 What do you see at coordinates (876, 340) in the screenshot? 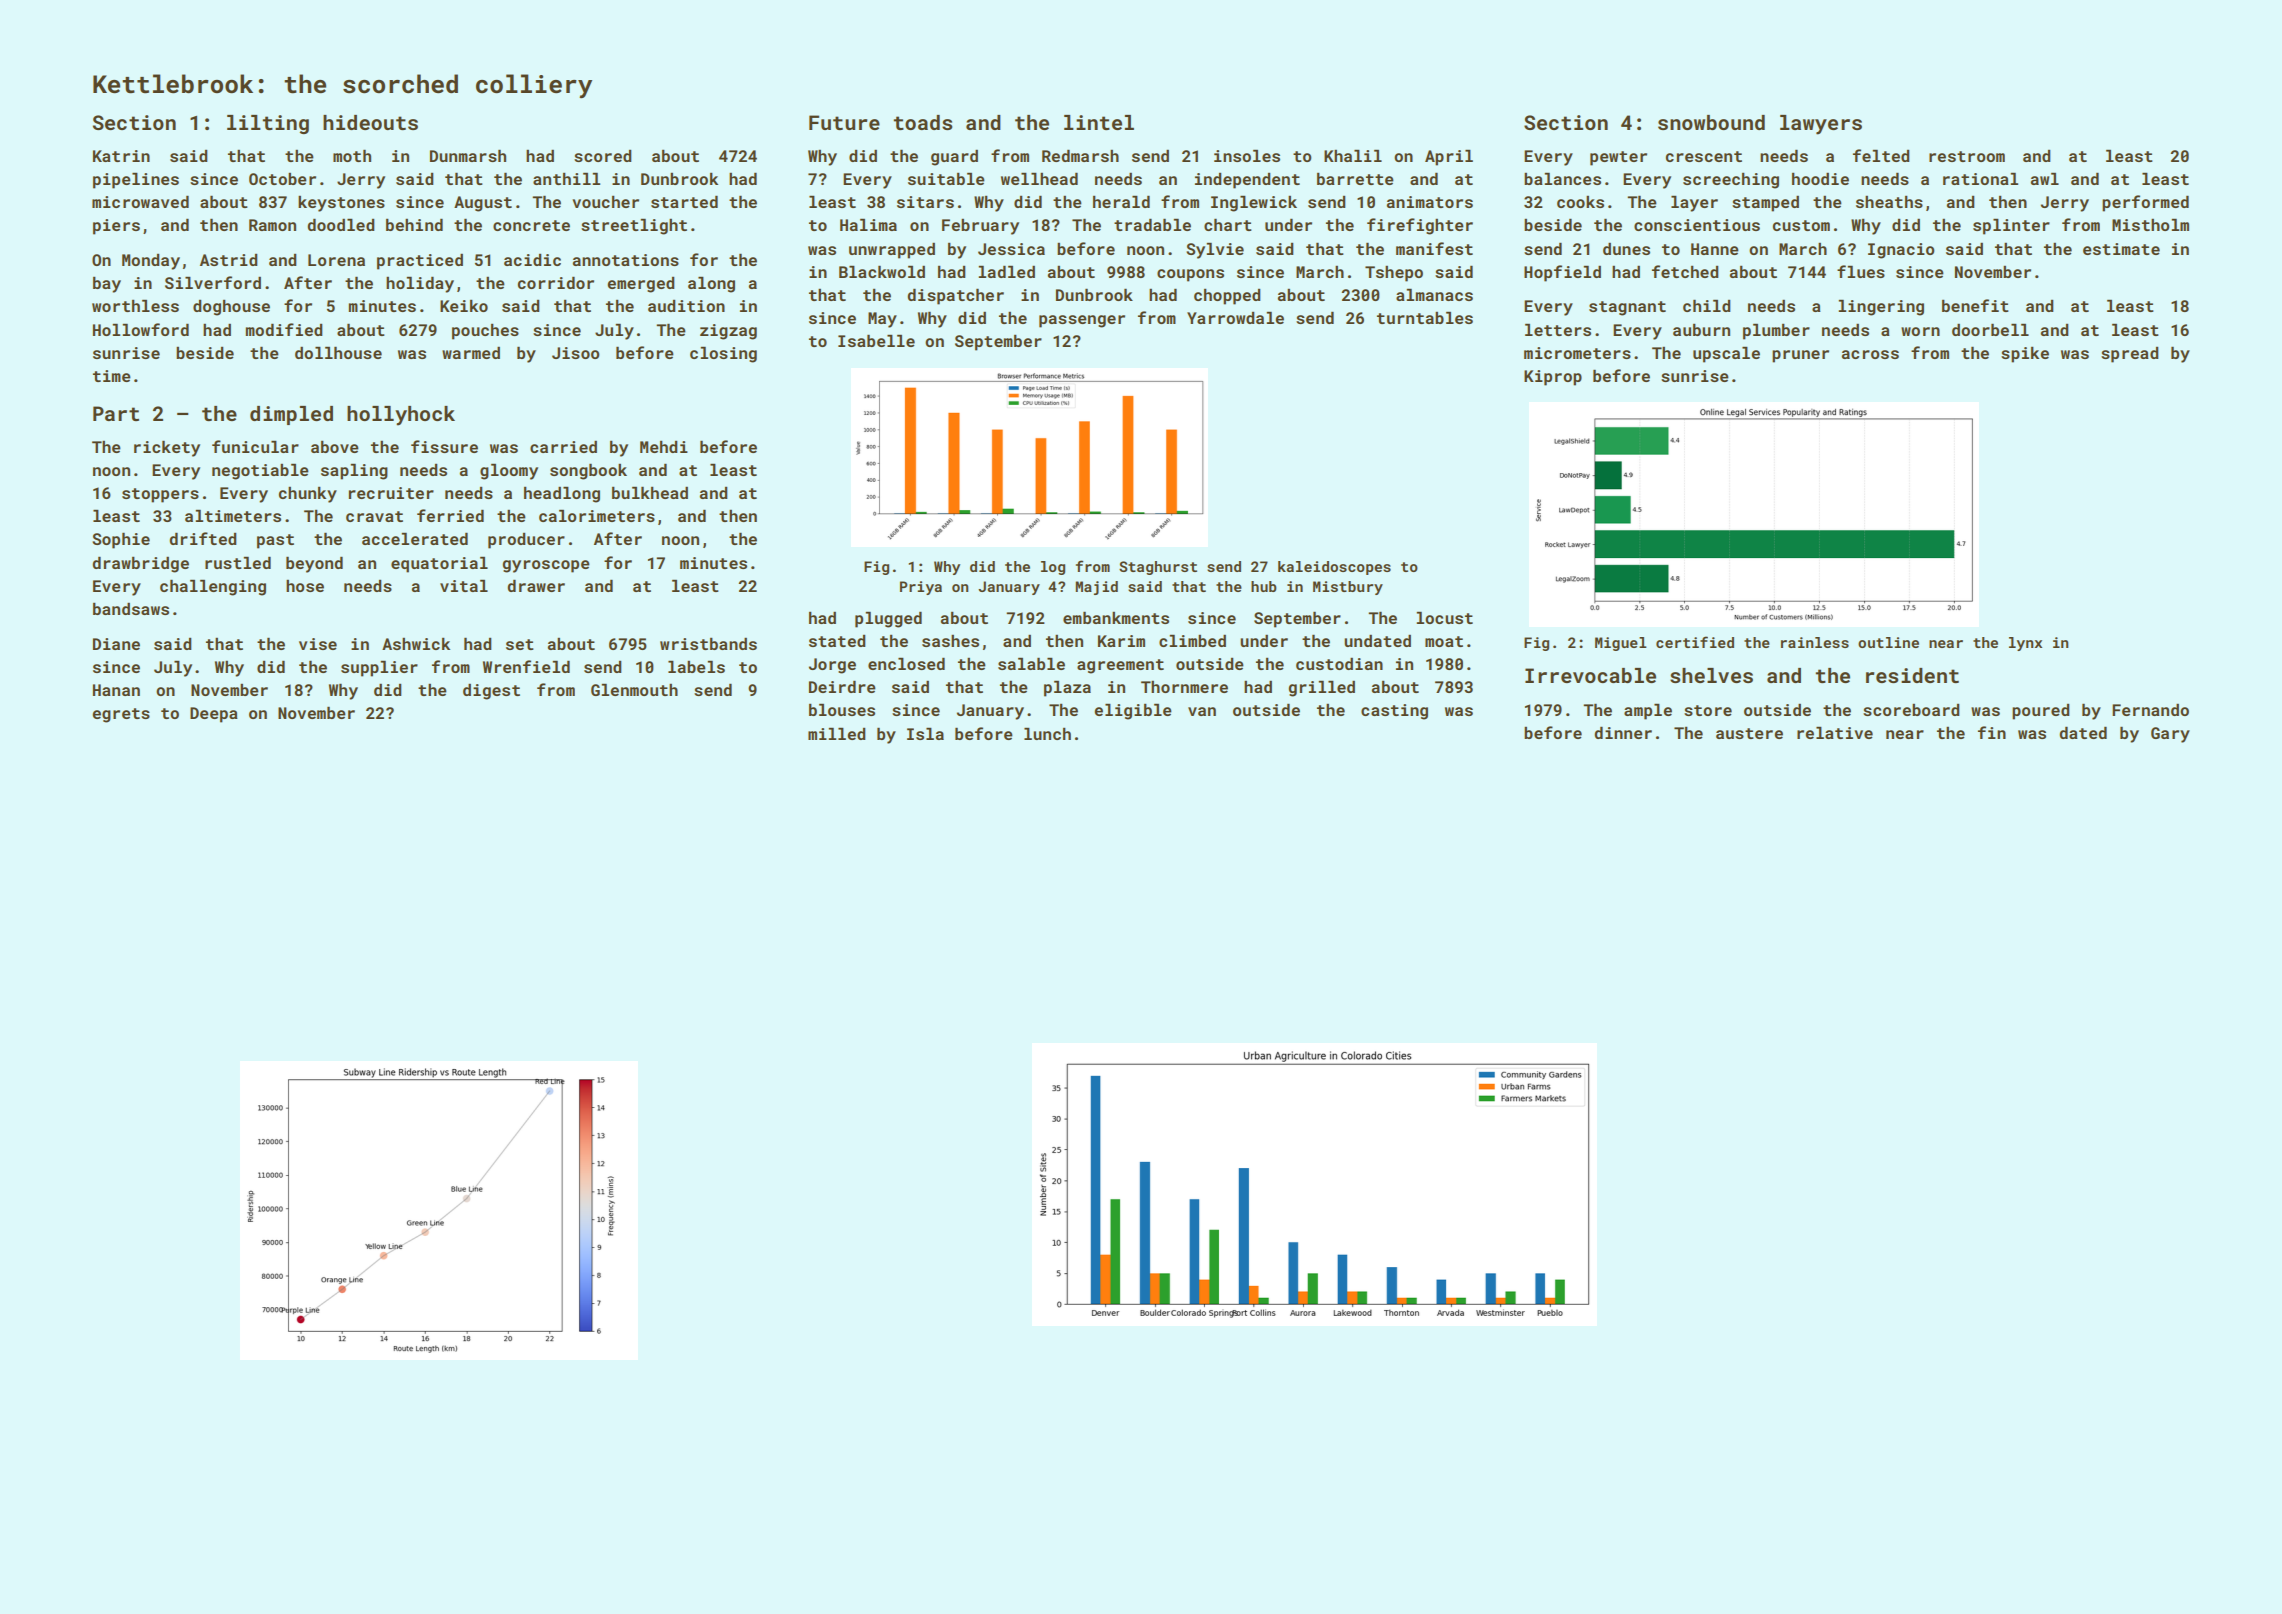
I see `Isabelle` at bounding box center [876, 340].
